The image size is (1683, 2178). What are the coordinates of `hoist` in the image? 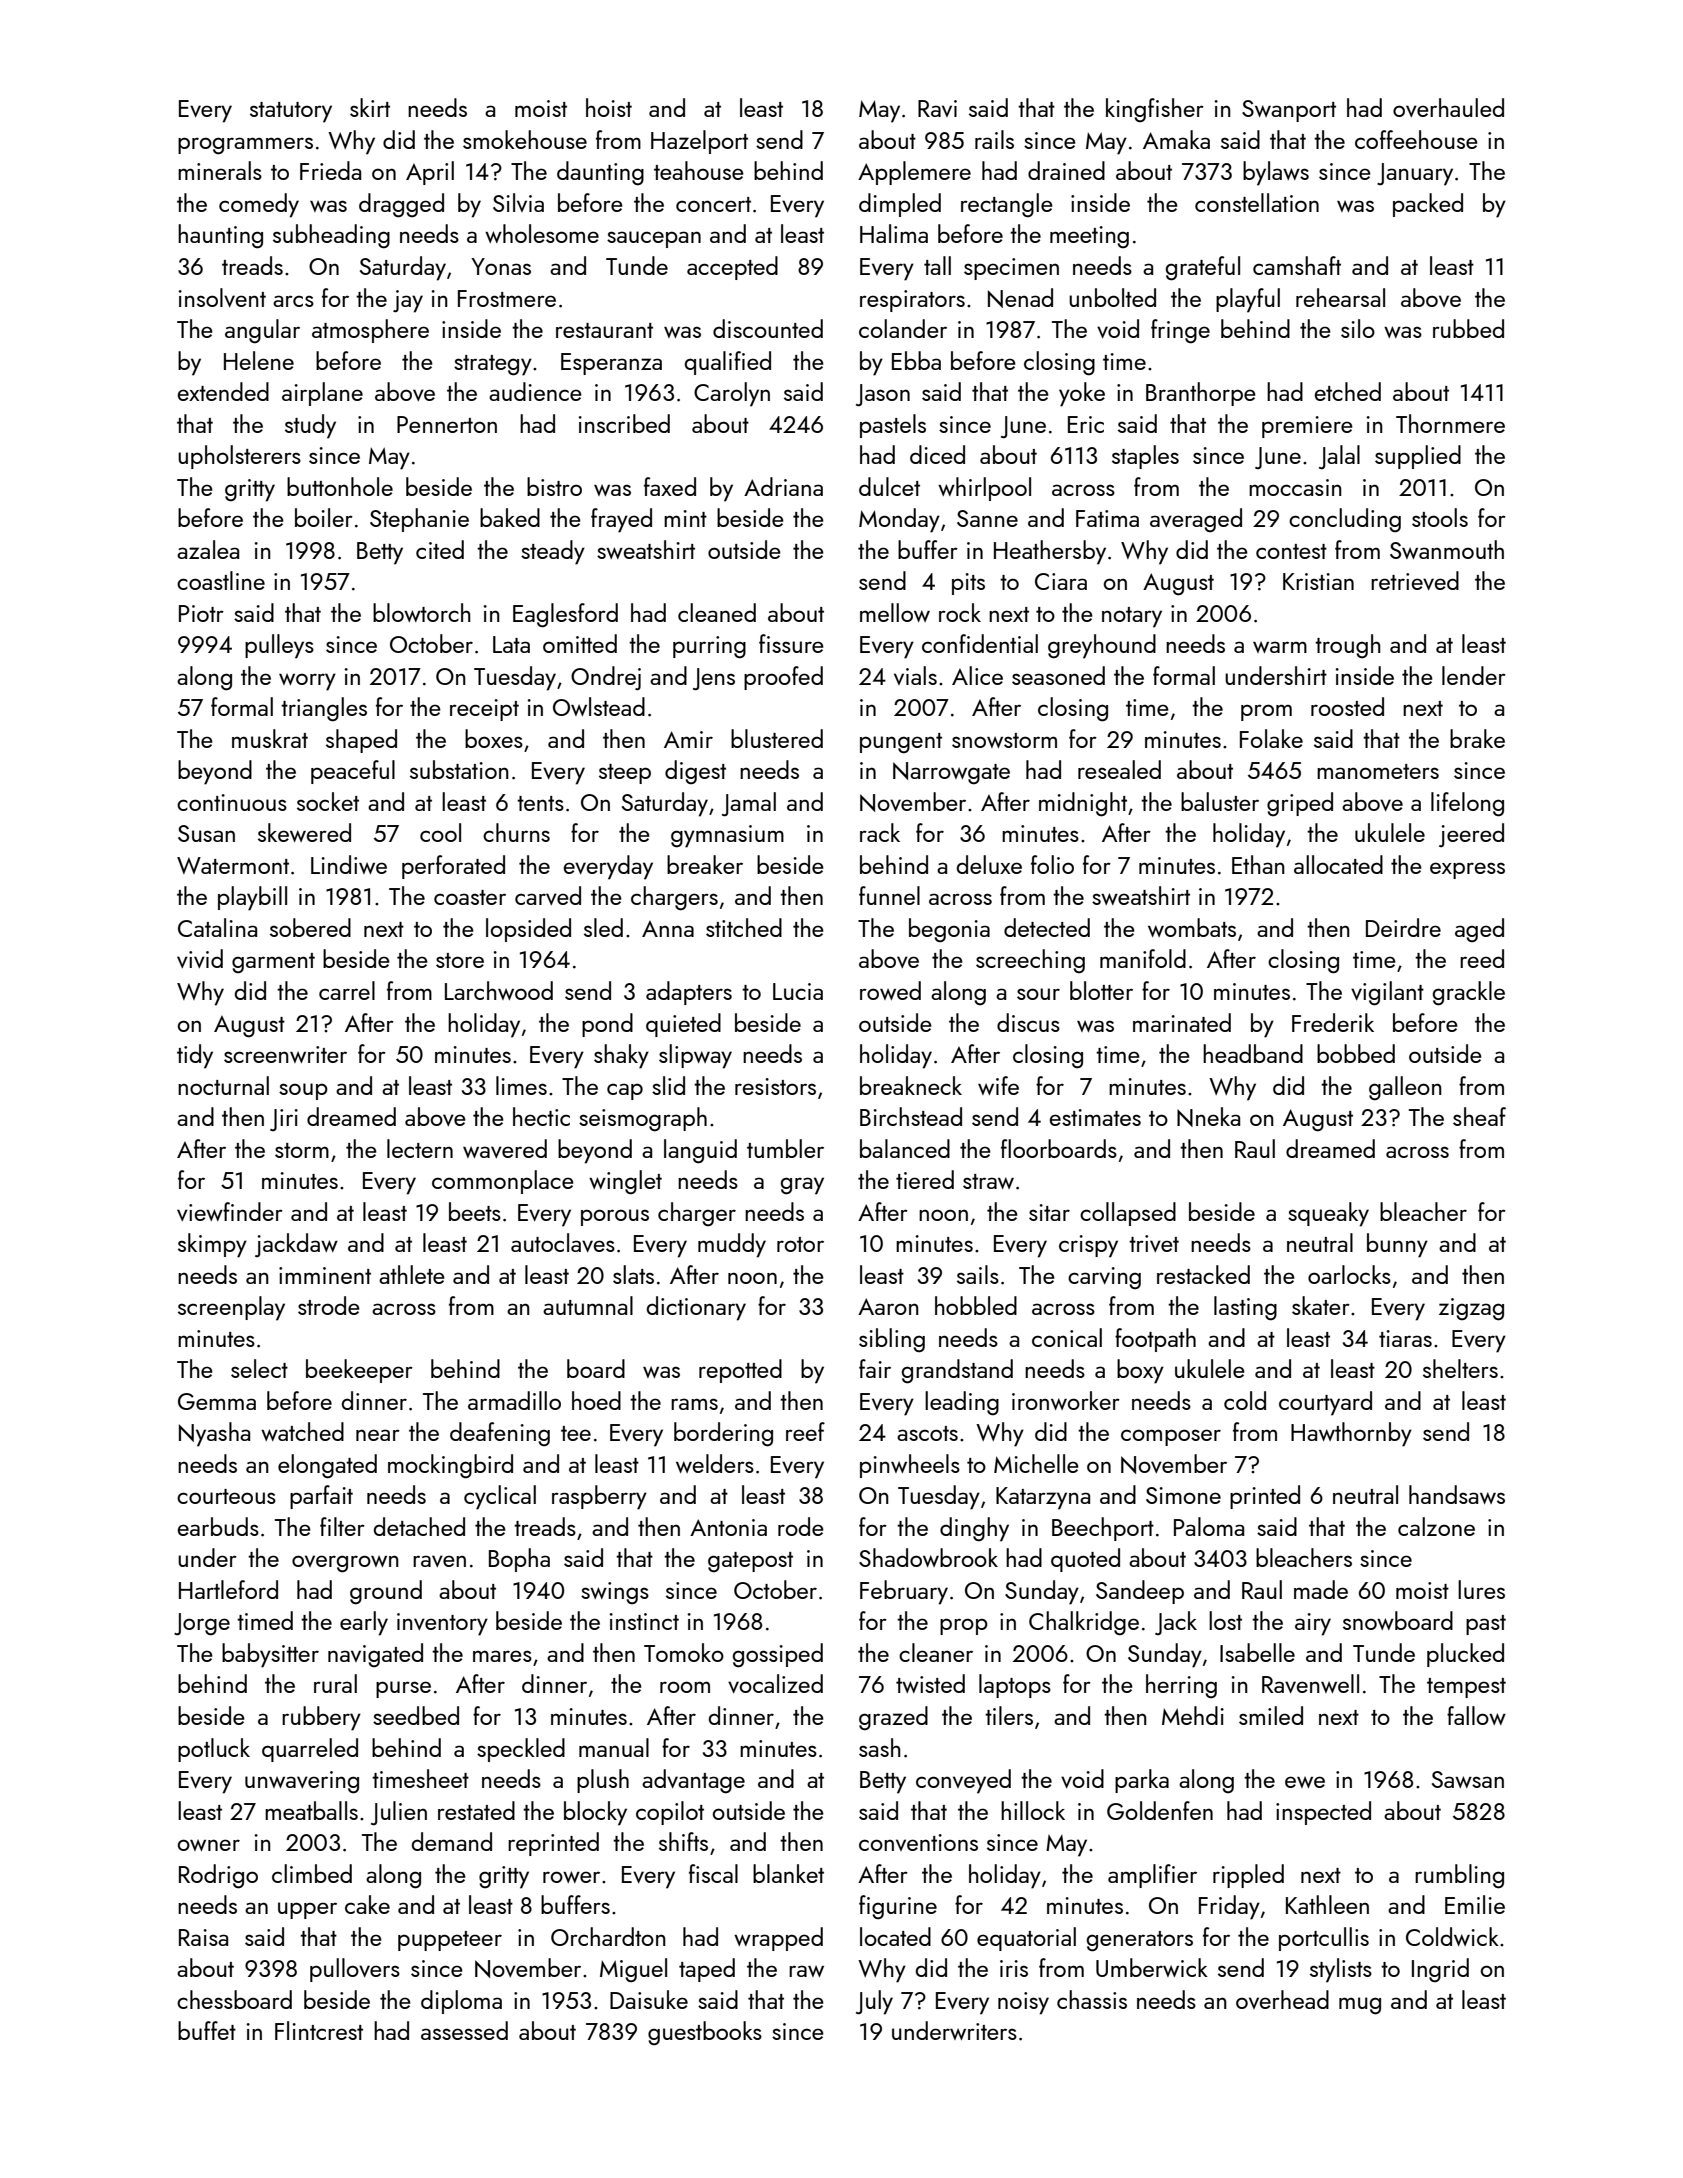 It's located at (609, 107).
